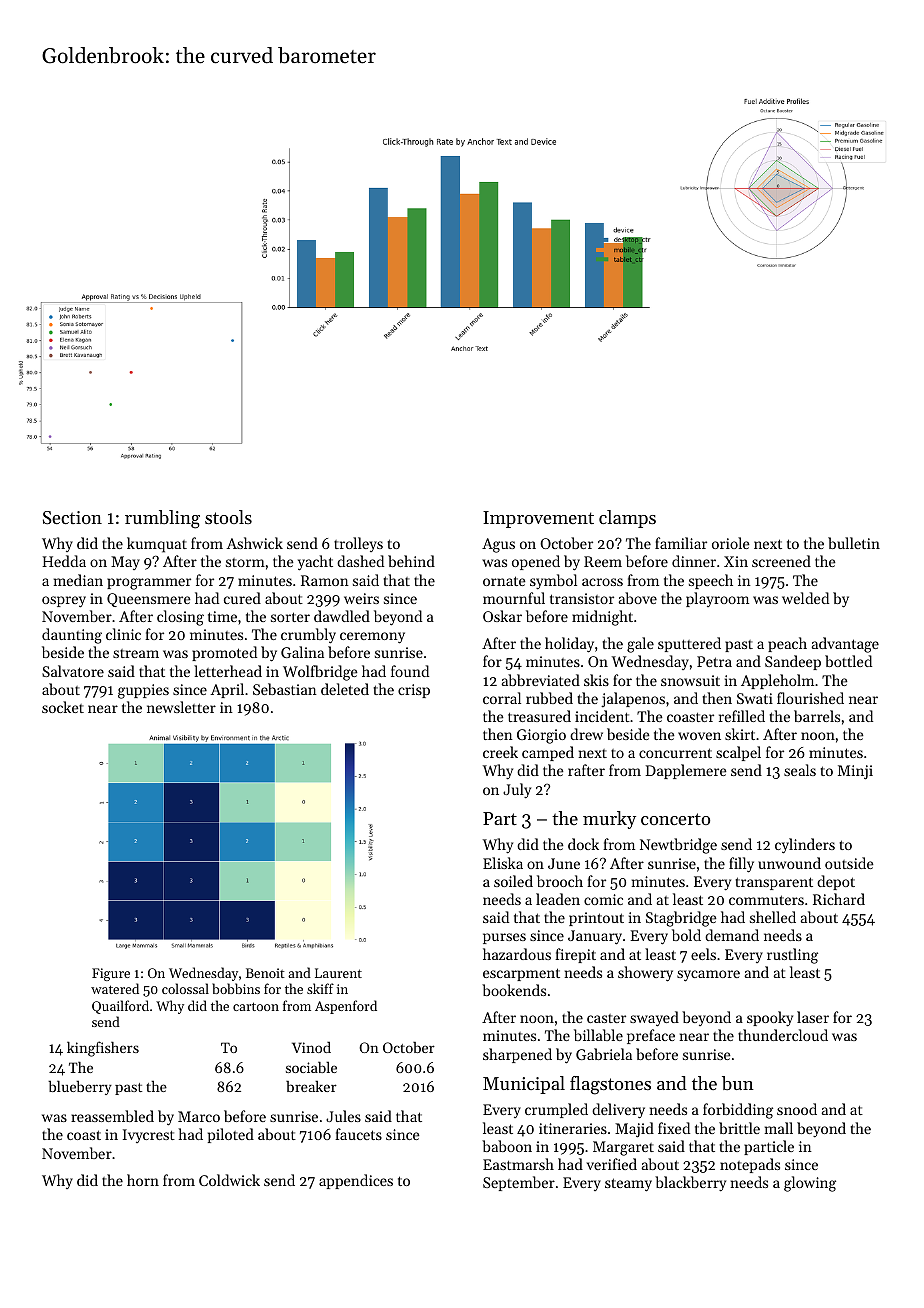 This page has width=924, height=1308. I want to click on Minji, so click(855, 772).
